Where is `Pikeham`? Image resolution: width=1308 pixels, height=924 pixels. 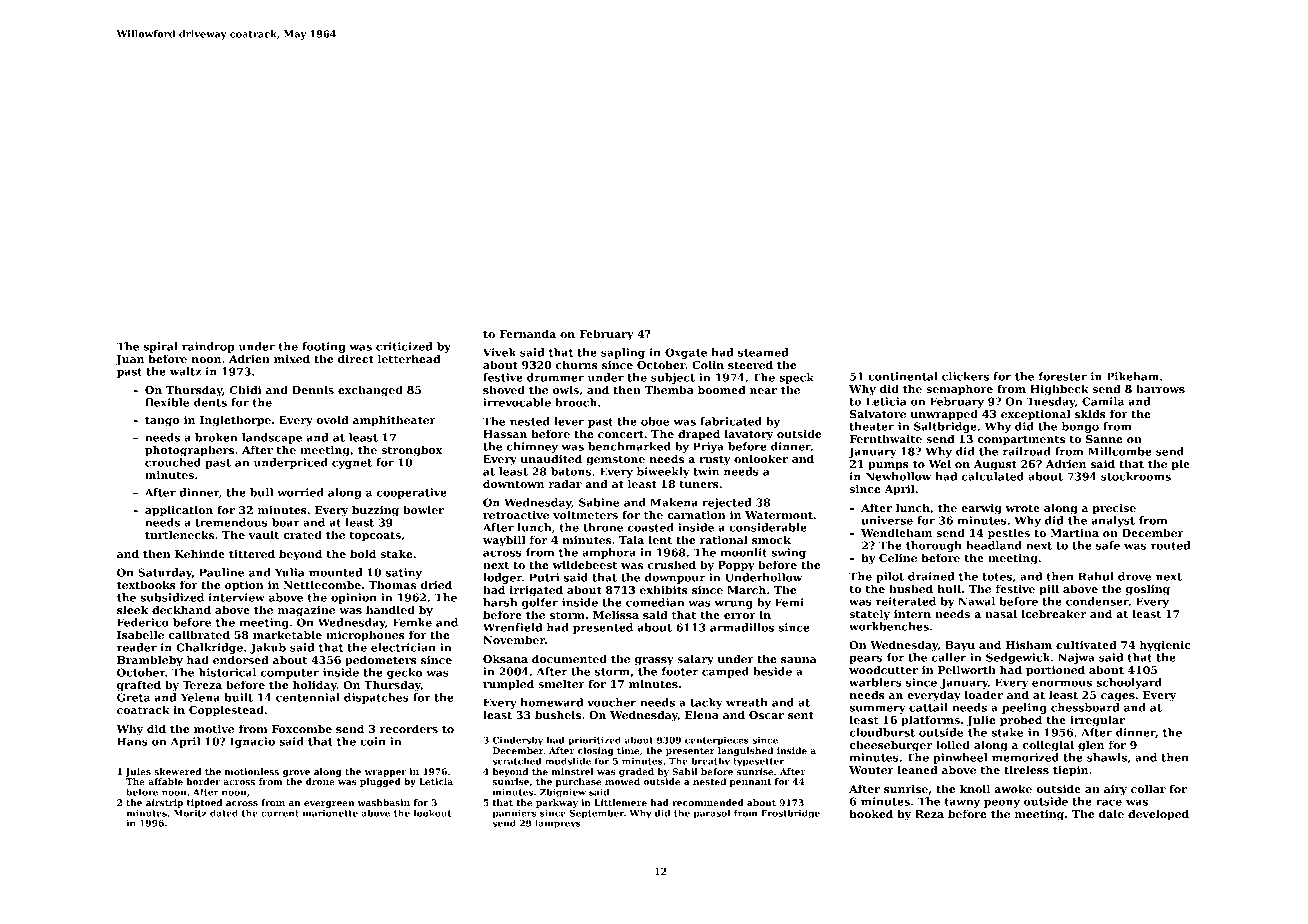 Pikeham is located at coordinates (1133, 376).
